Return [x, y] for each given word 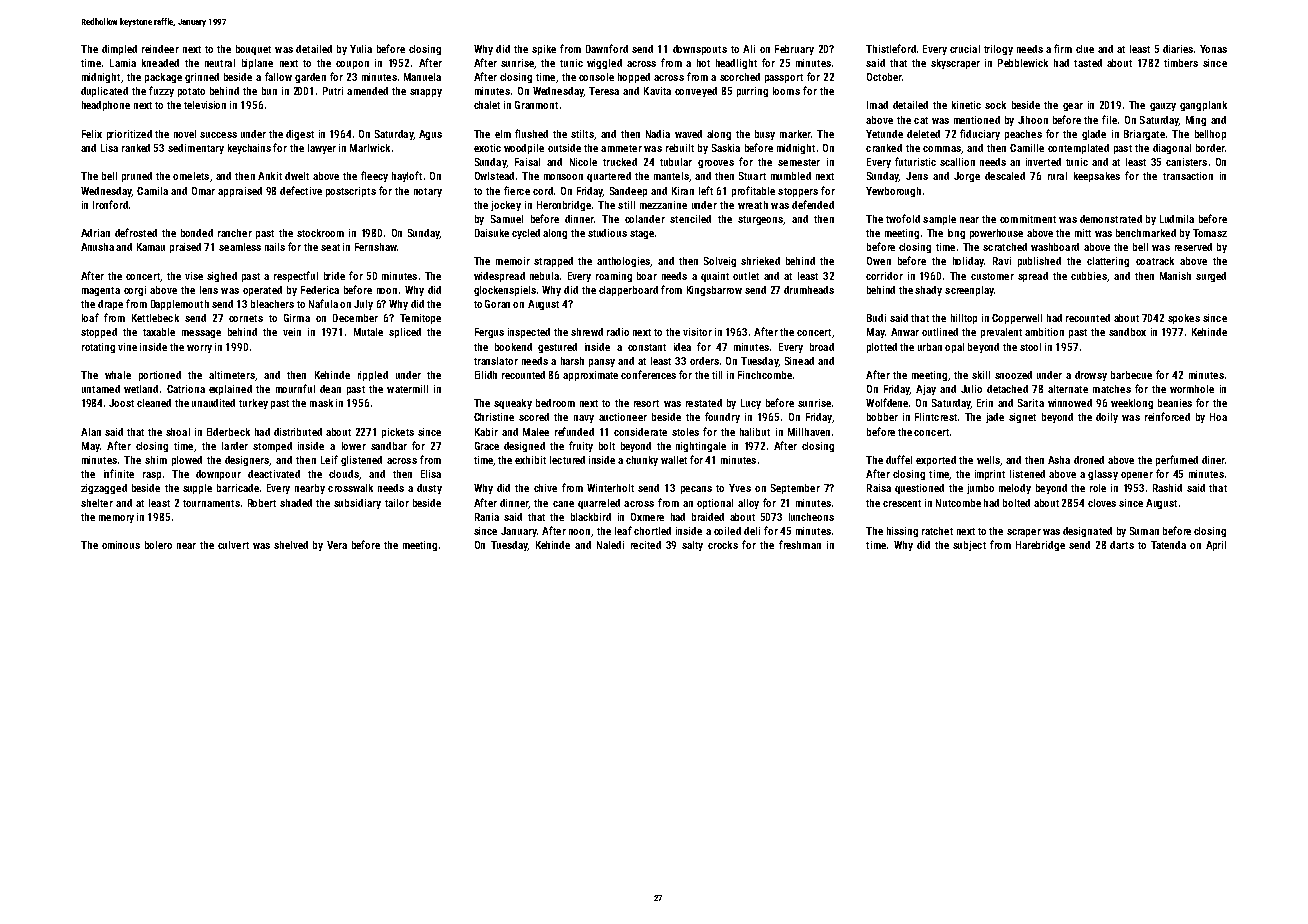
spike [544, 50]
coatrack [1155, 261]
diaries [1178, 49]
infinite [119, 473]
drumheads [809, 290]
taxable [159, 332]
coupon [352, 65]
